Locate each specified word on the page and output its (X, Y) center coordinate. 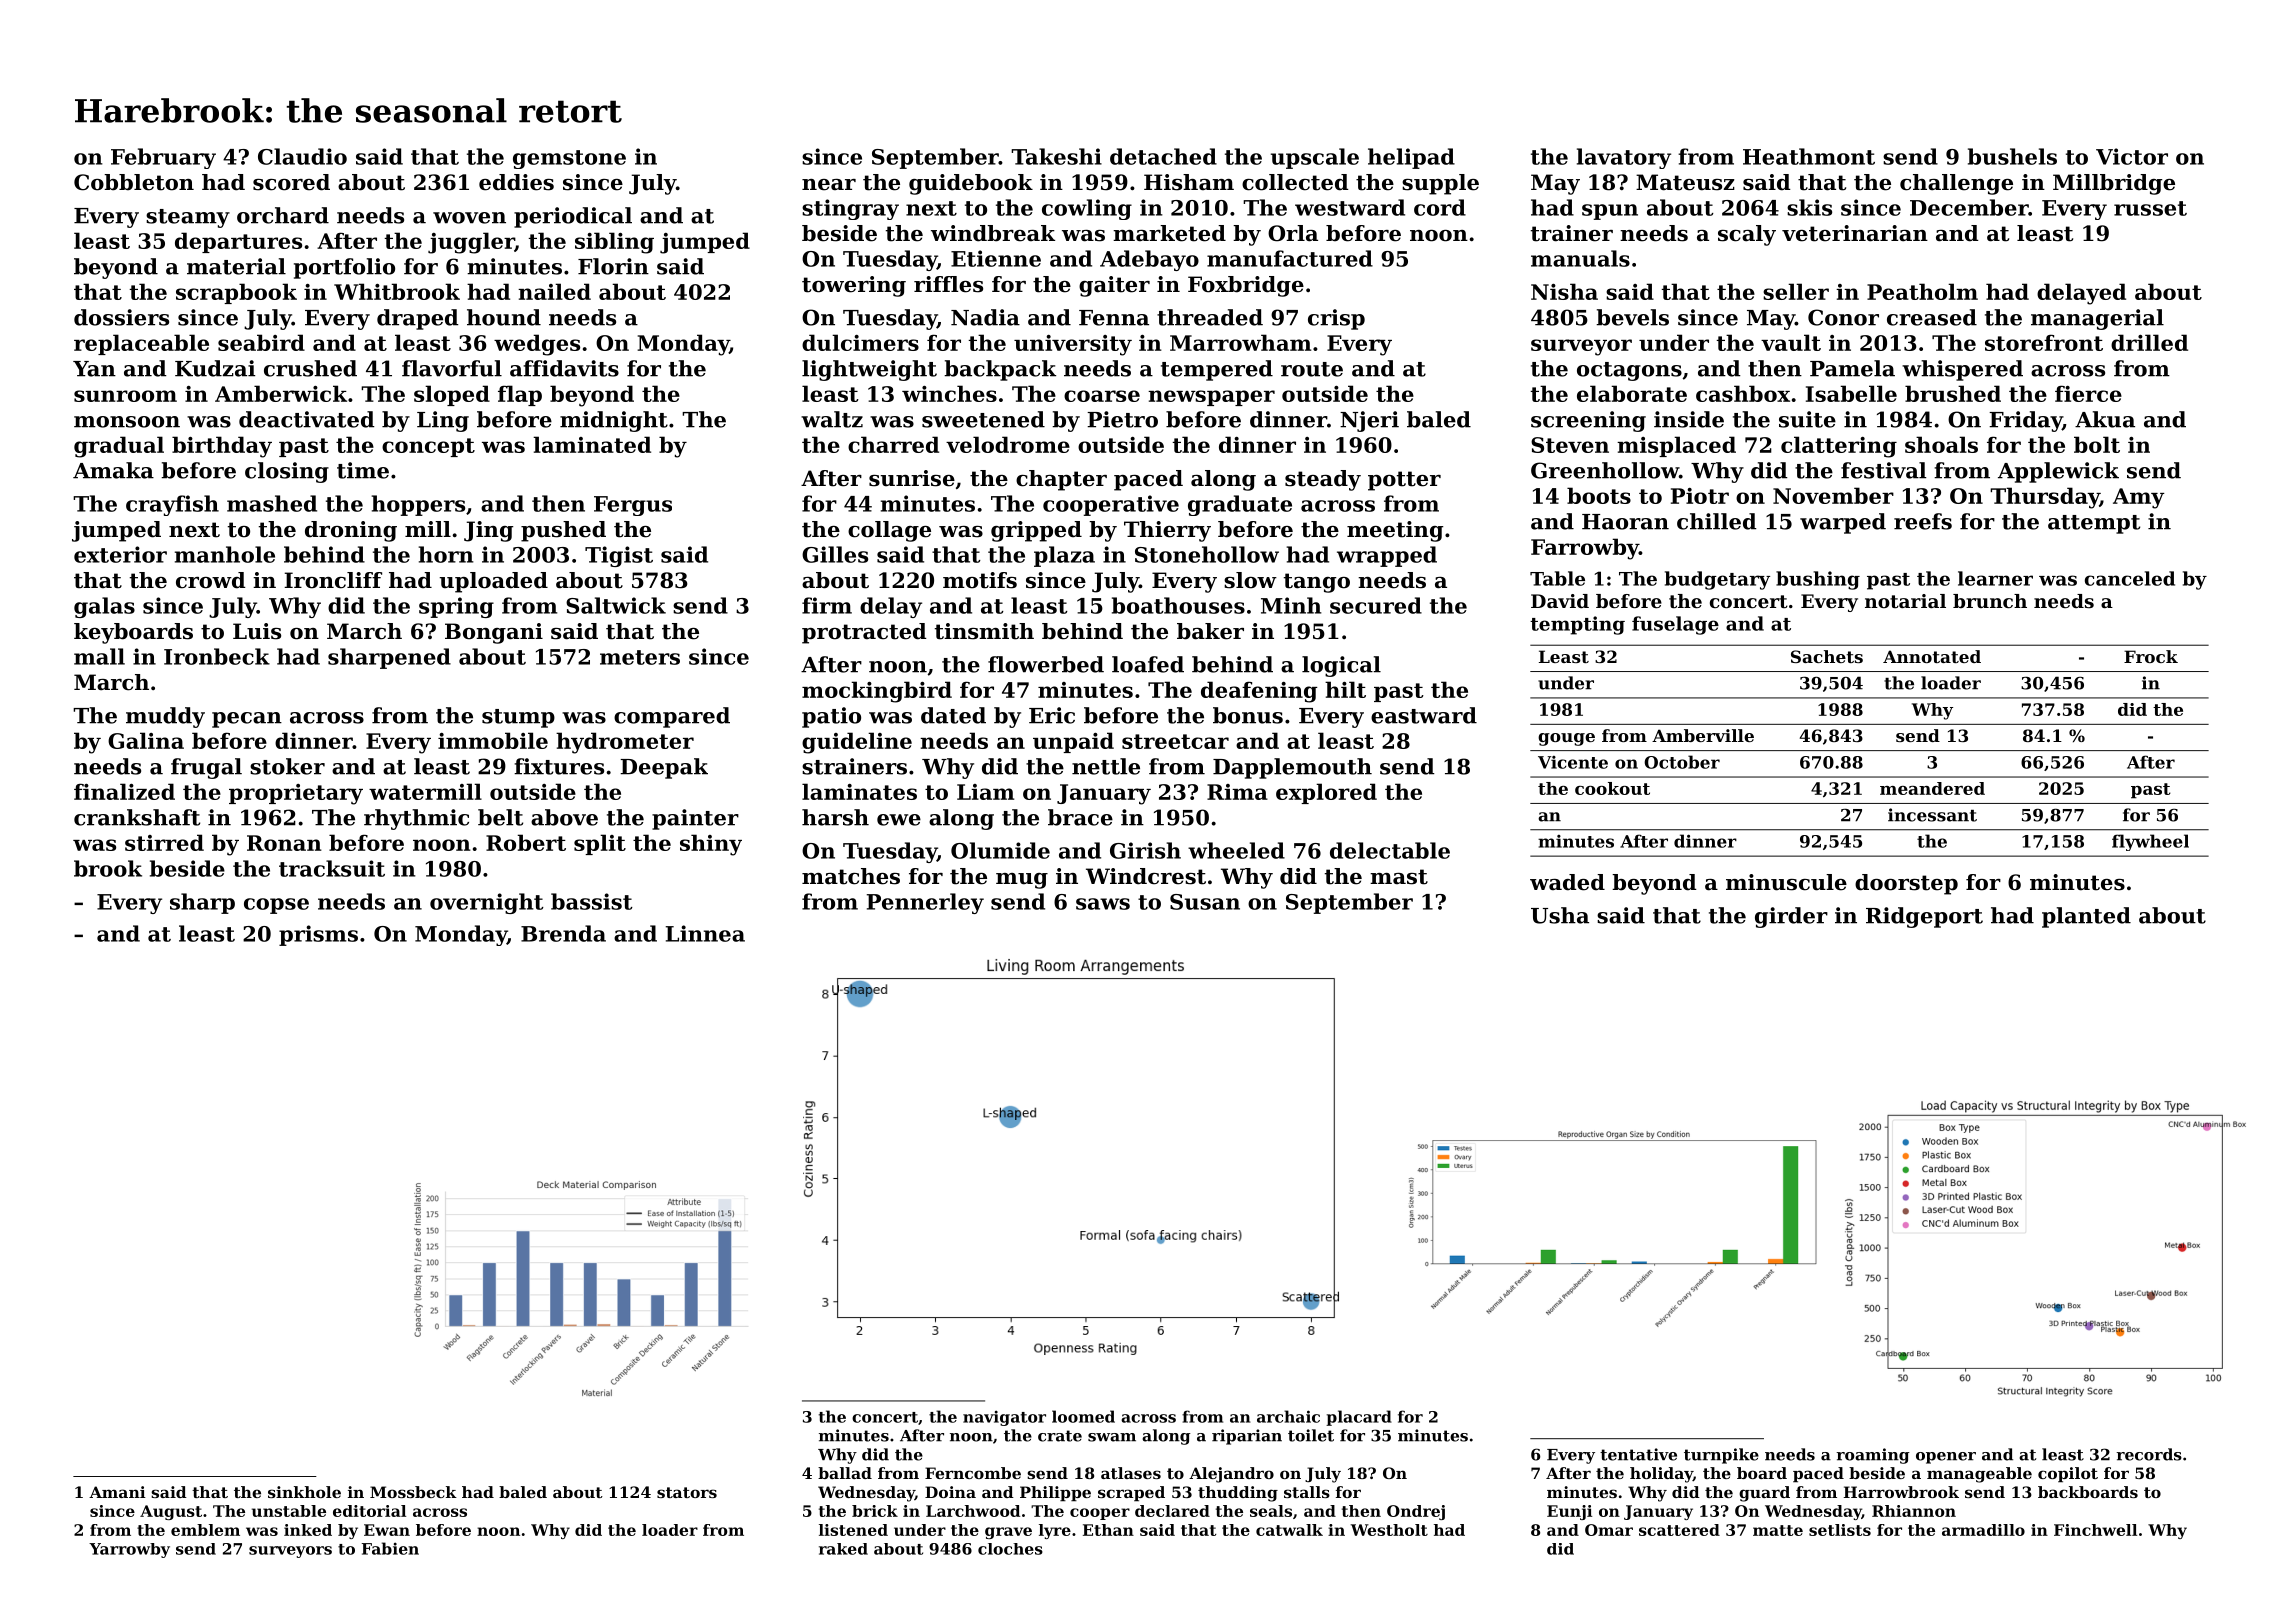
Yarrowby (129, 1550)
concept (428, 447)
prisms (318, 935)
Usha (1560, 915)
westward (1350, 207)
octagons (1629, 371)
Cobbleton (134, 182)
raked (843, 1549)
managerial (2097, 319)
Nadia (985, 317)
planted (2086, 917)
